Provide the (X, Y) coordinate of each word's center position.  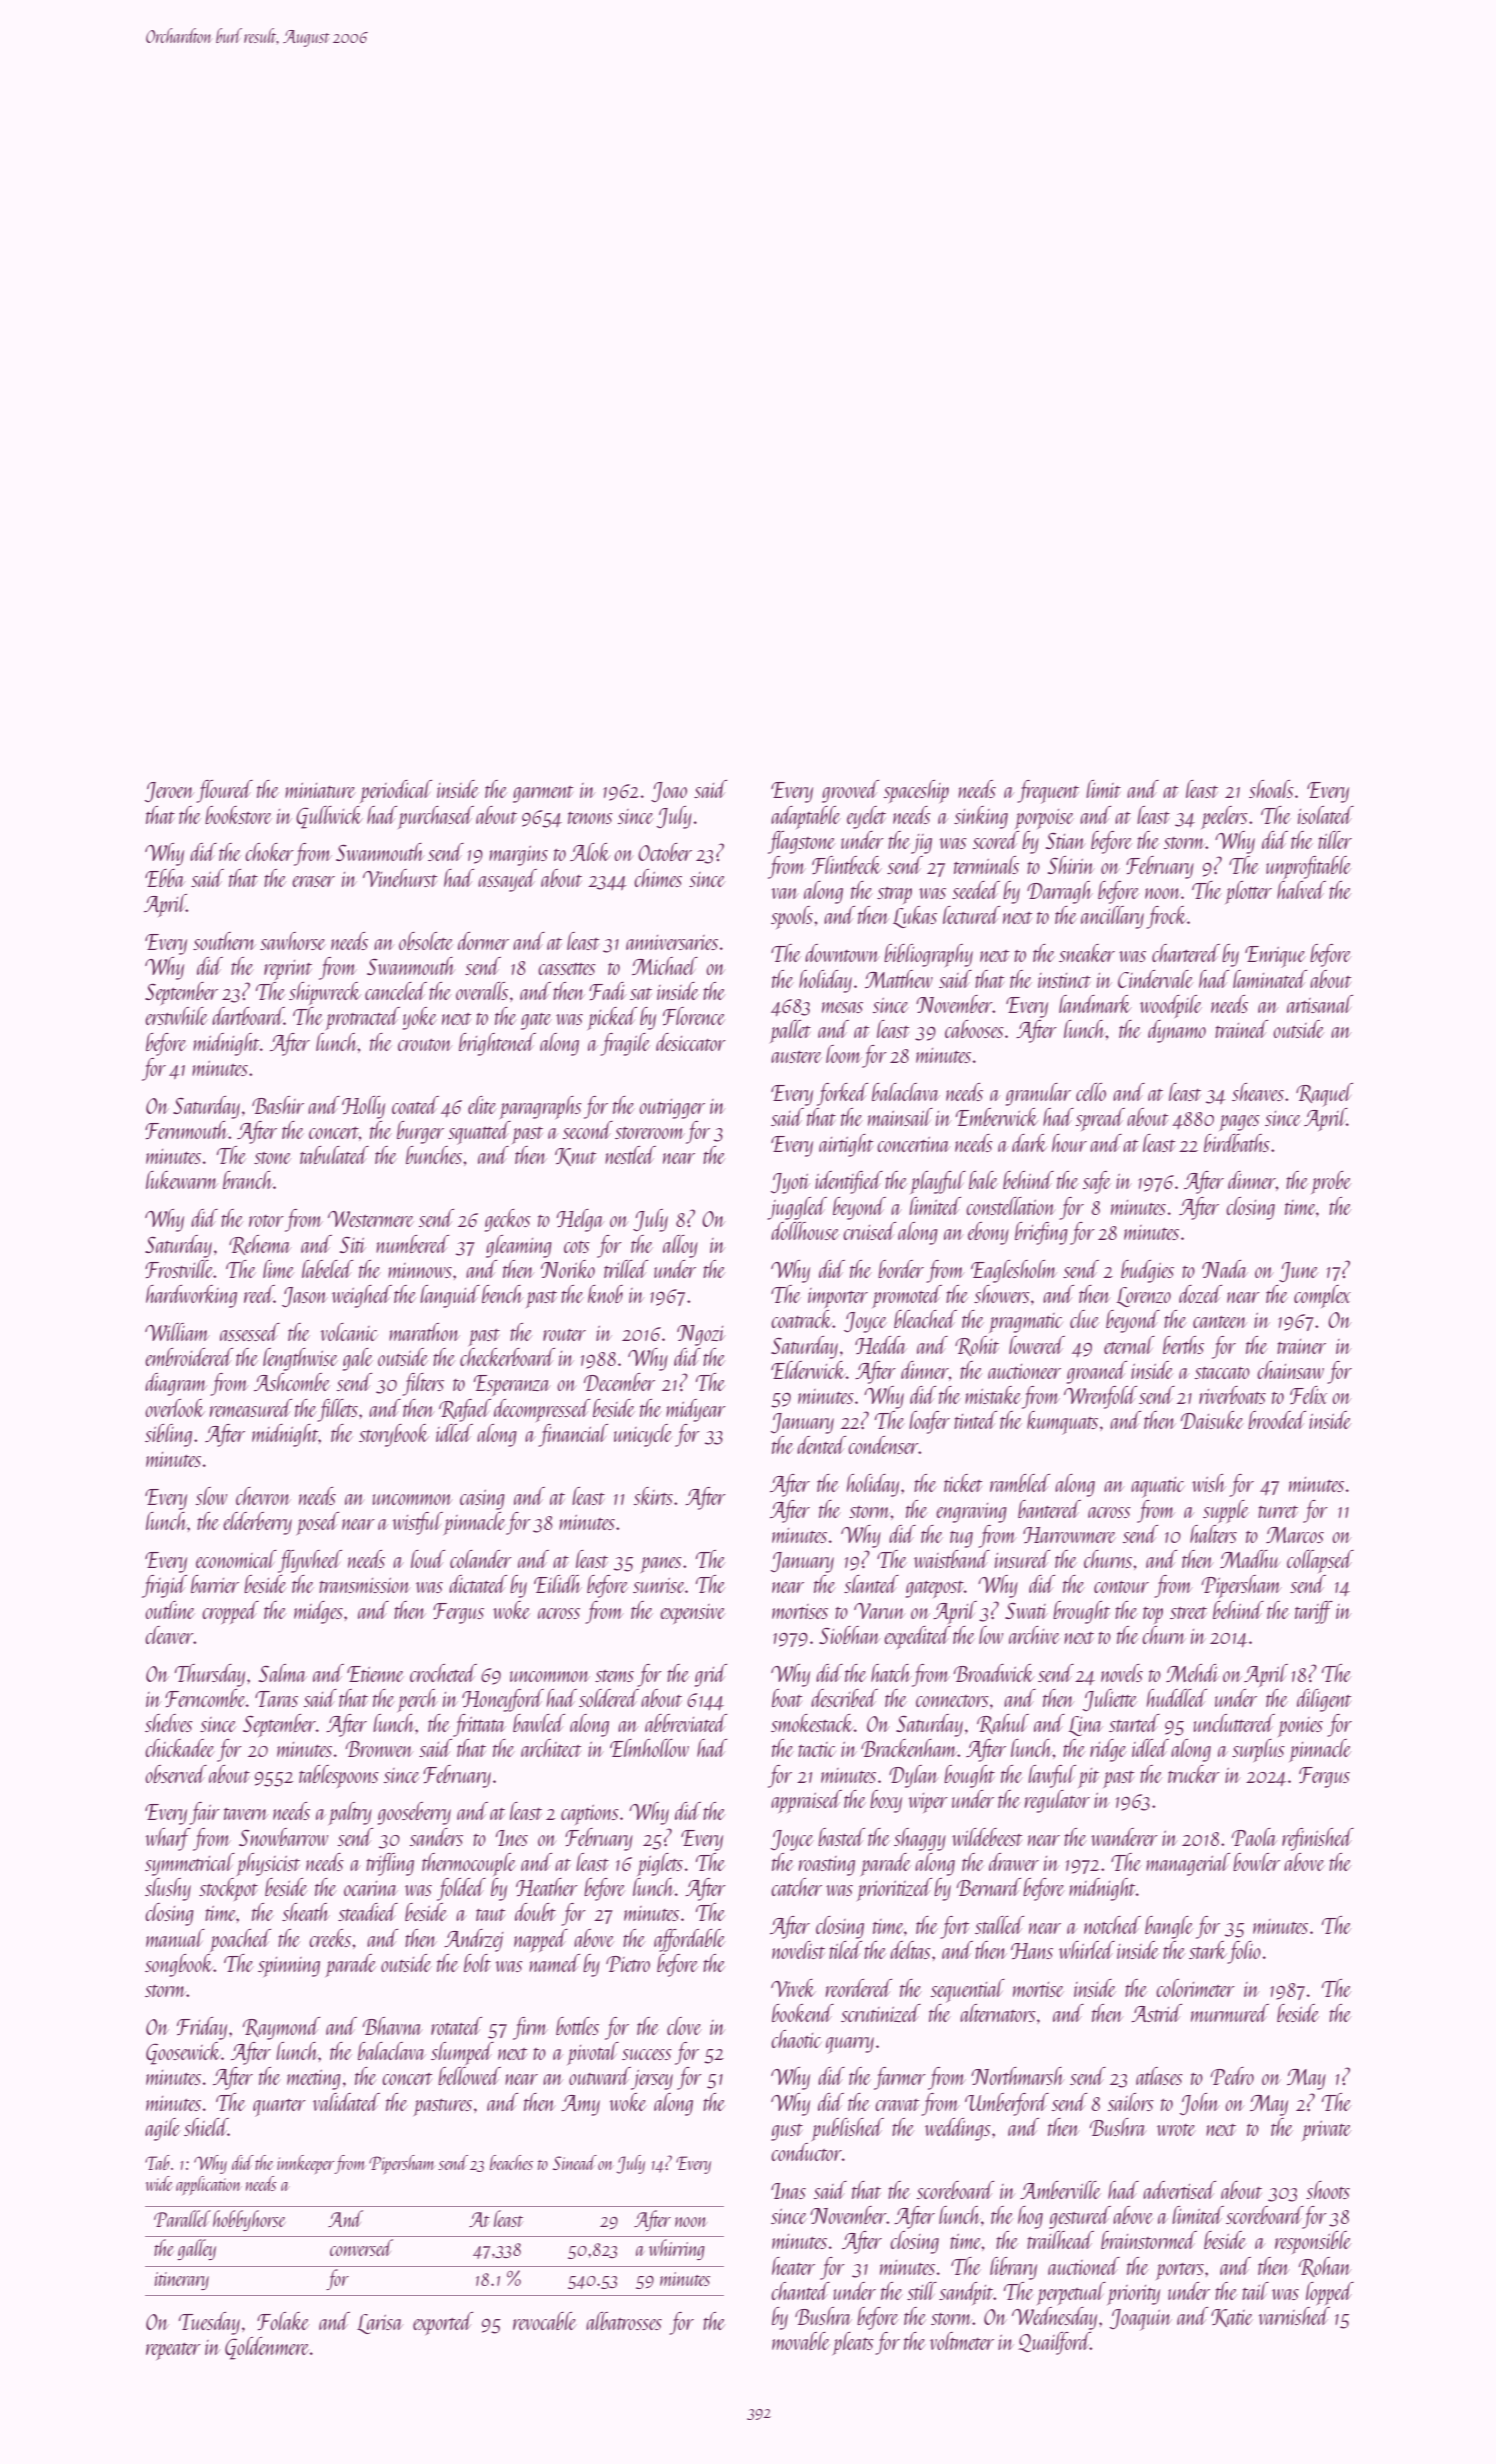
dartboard (248, 1016)
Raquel (1324, 1095)
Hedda (881, 1345)
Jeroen (169, 792)
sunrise (659, 1585)
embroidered (189, 1357)
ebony (988, 1233)
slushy (168, 1889)
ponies (1300, 1727)
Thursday (210, 1675)
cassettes (567, 969)
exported (443, 2323)
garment (543, 794)
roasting (827, 1866)
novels (1122, 1673)
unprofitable (1308, 867)
